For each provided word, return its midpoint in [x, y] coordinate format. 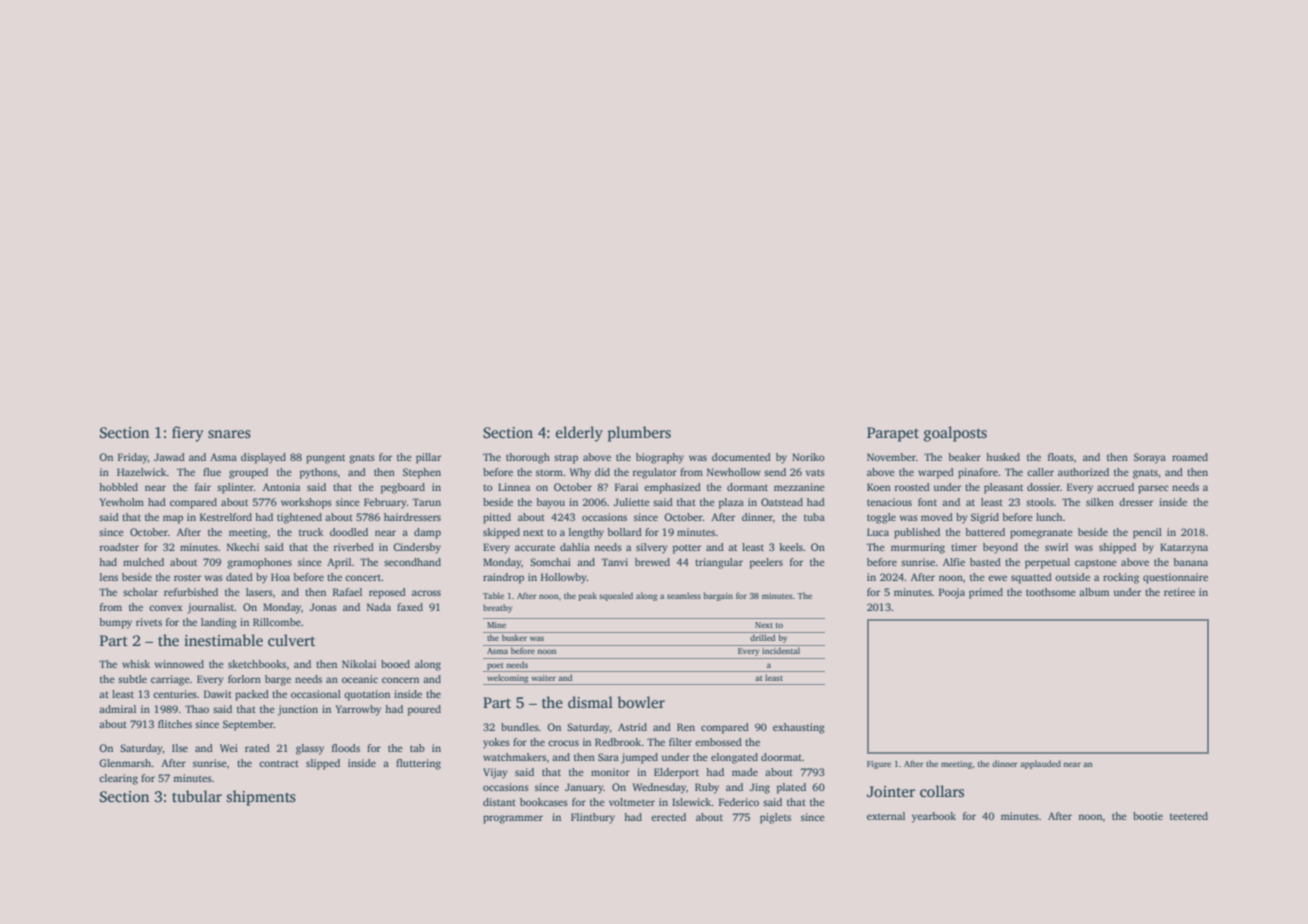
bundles [520, 727]
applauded [1040, 764]
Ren [686, 727]
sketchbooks [257, 664]
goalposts [955, 434]
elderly [579, 434]
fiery [188, 434]
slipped [323, 764]
